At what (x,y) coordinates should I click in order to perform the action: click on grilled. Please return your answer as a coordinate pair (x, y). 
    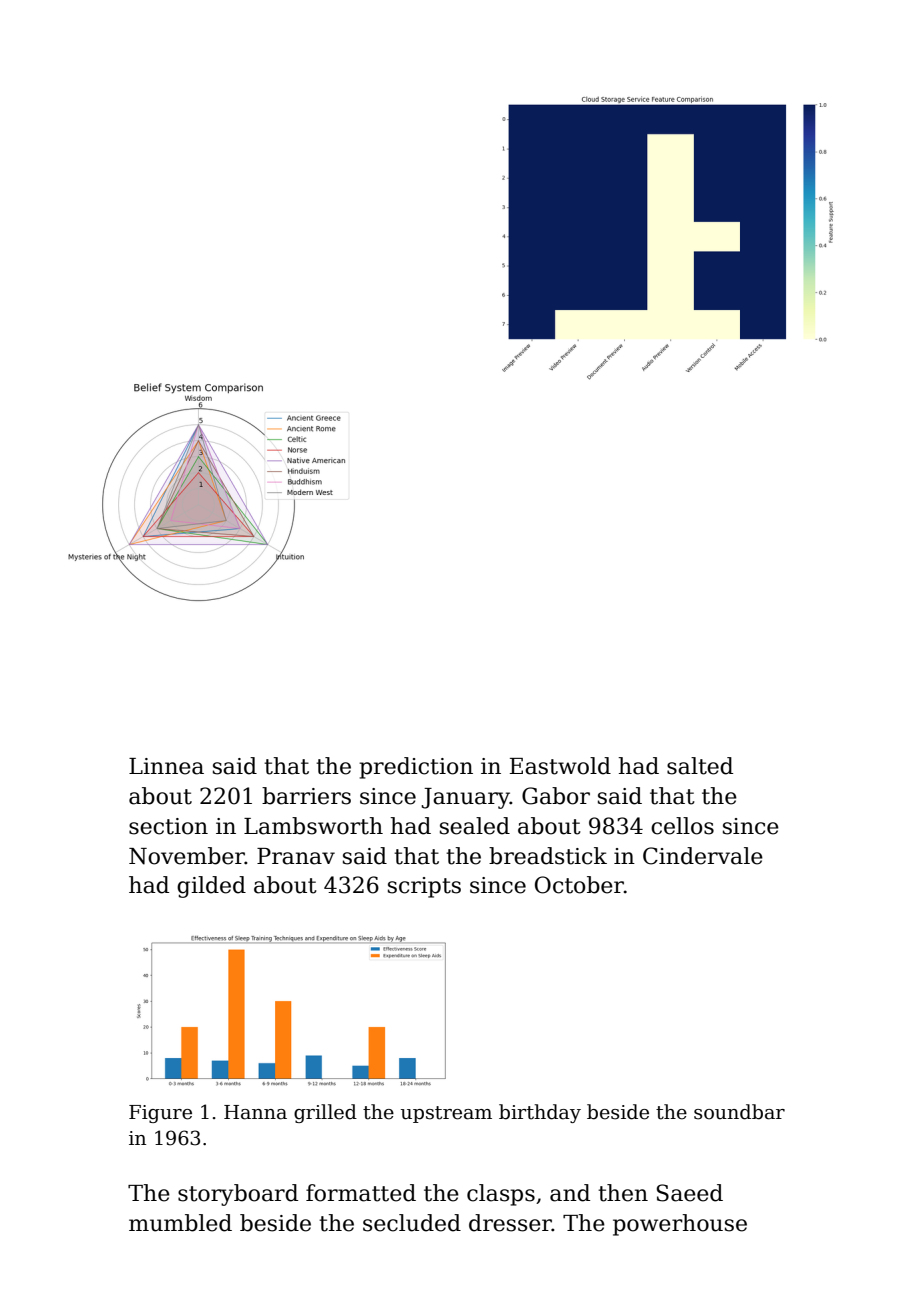
    Looking at the image, I should click on (325, 1113).
